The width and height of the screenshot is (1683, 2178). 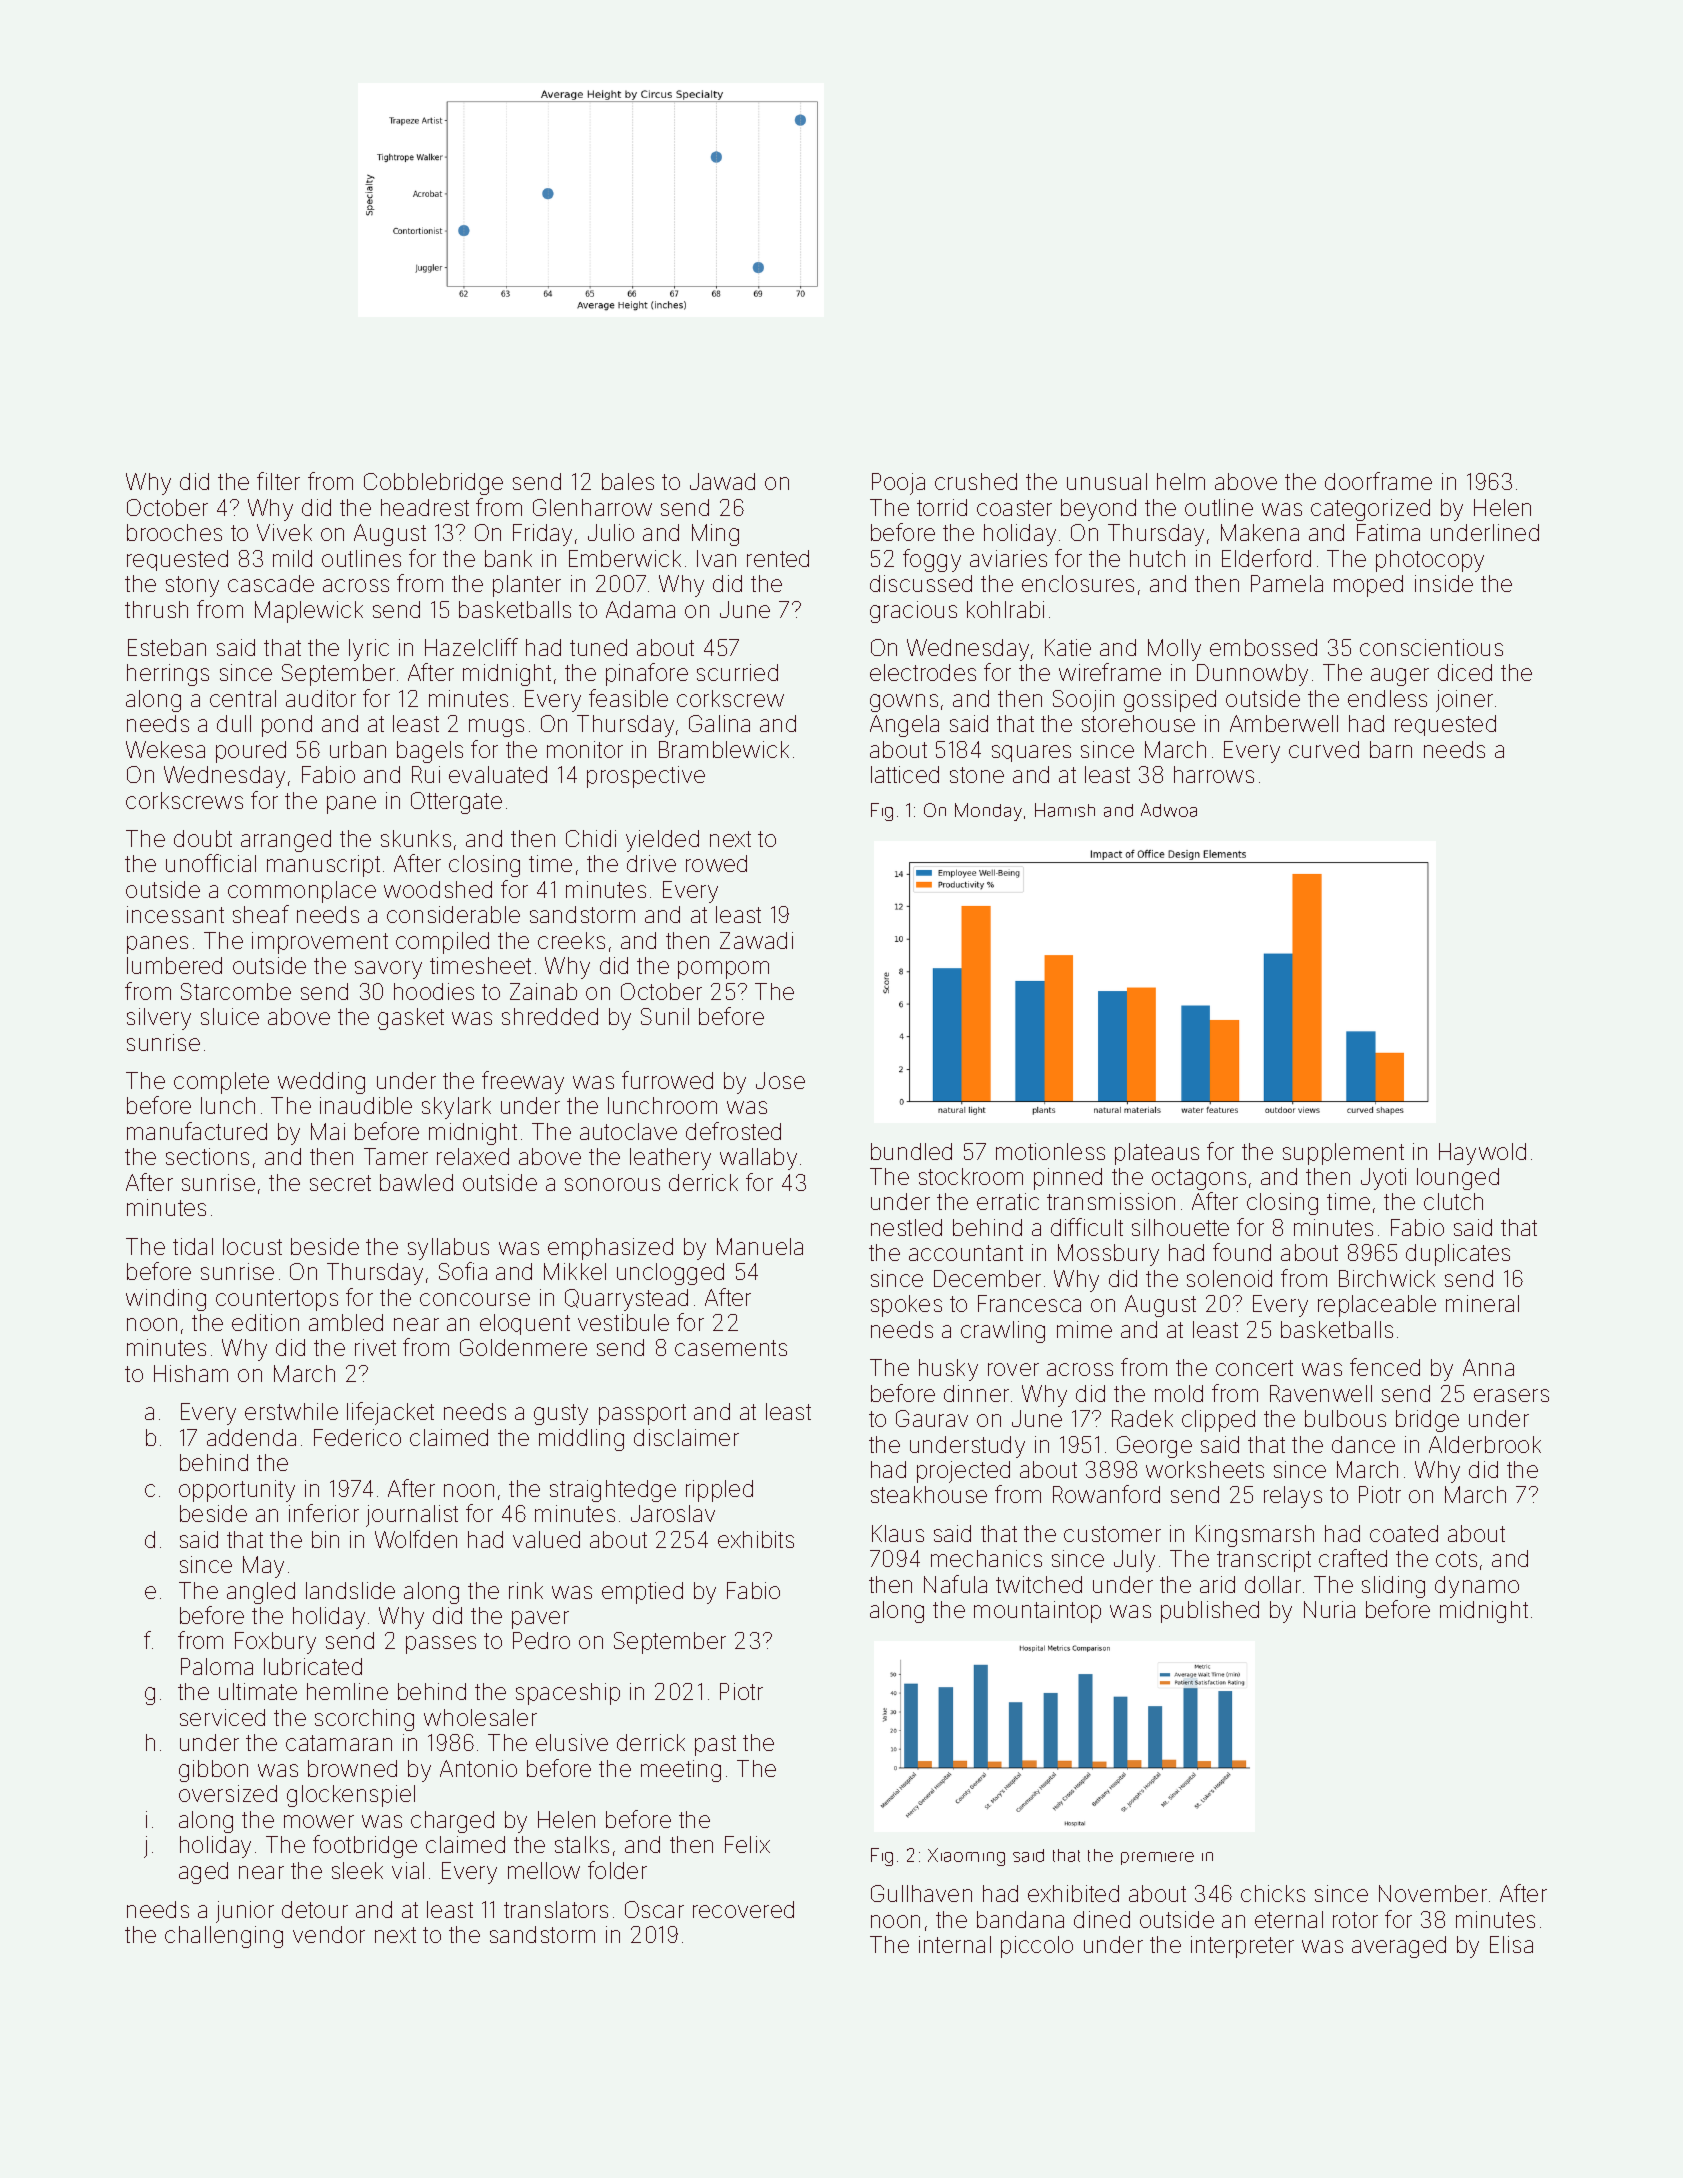 I want to click on stone, so click(x=977, y=775).
